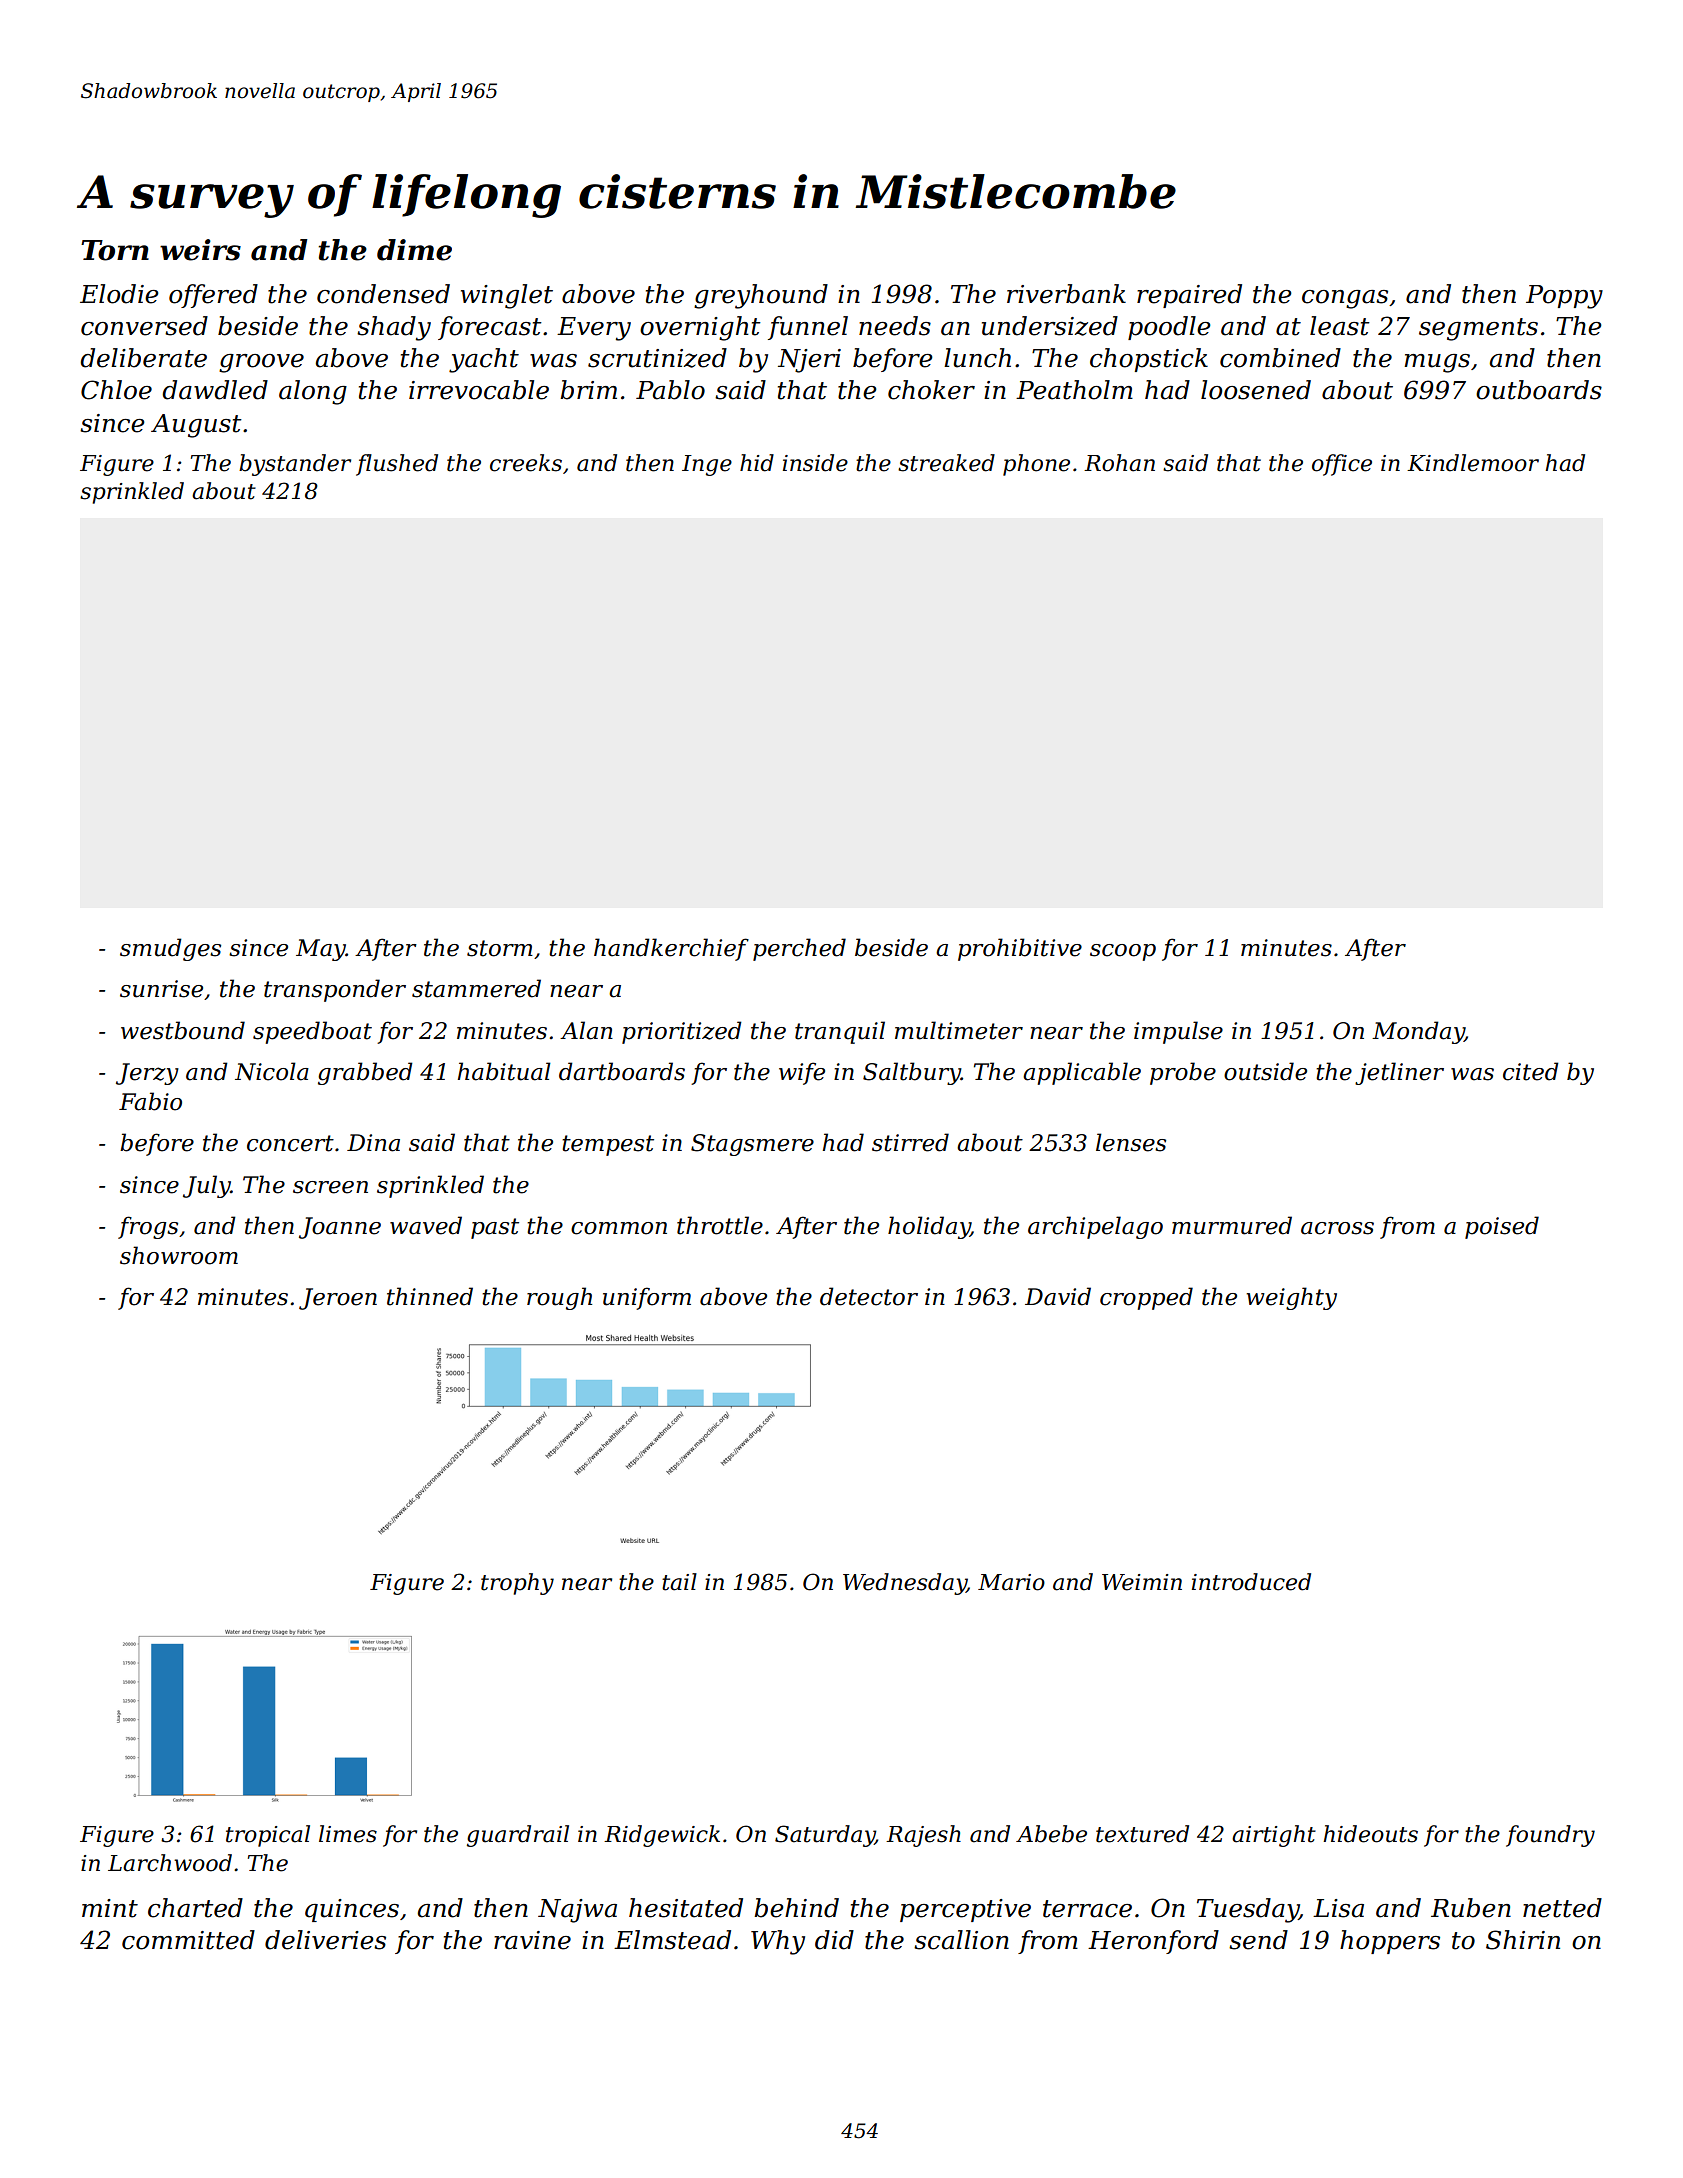 Image resolution: width=1683 pixels, height=2178 pixels. I want to click on dawdled, so click(215, 390).
